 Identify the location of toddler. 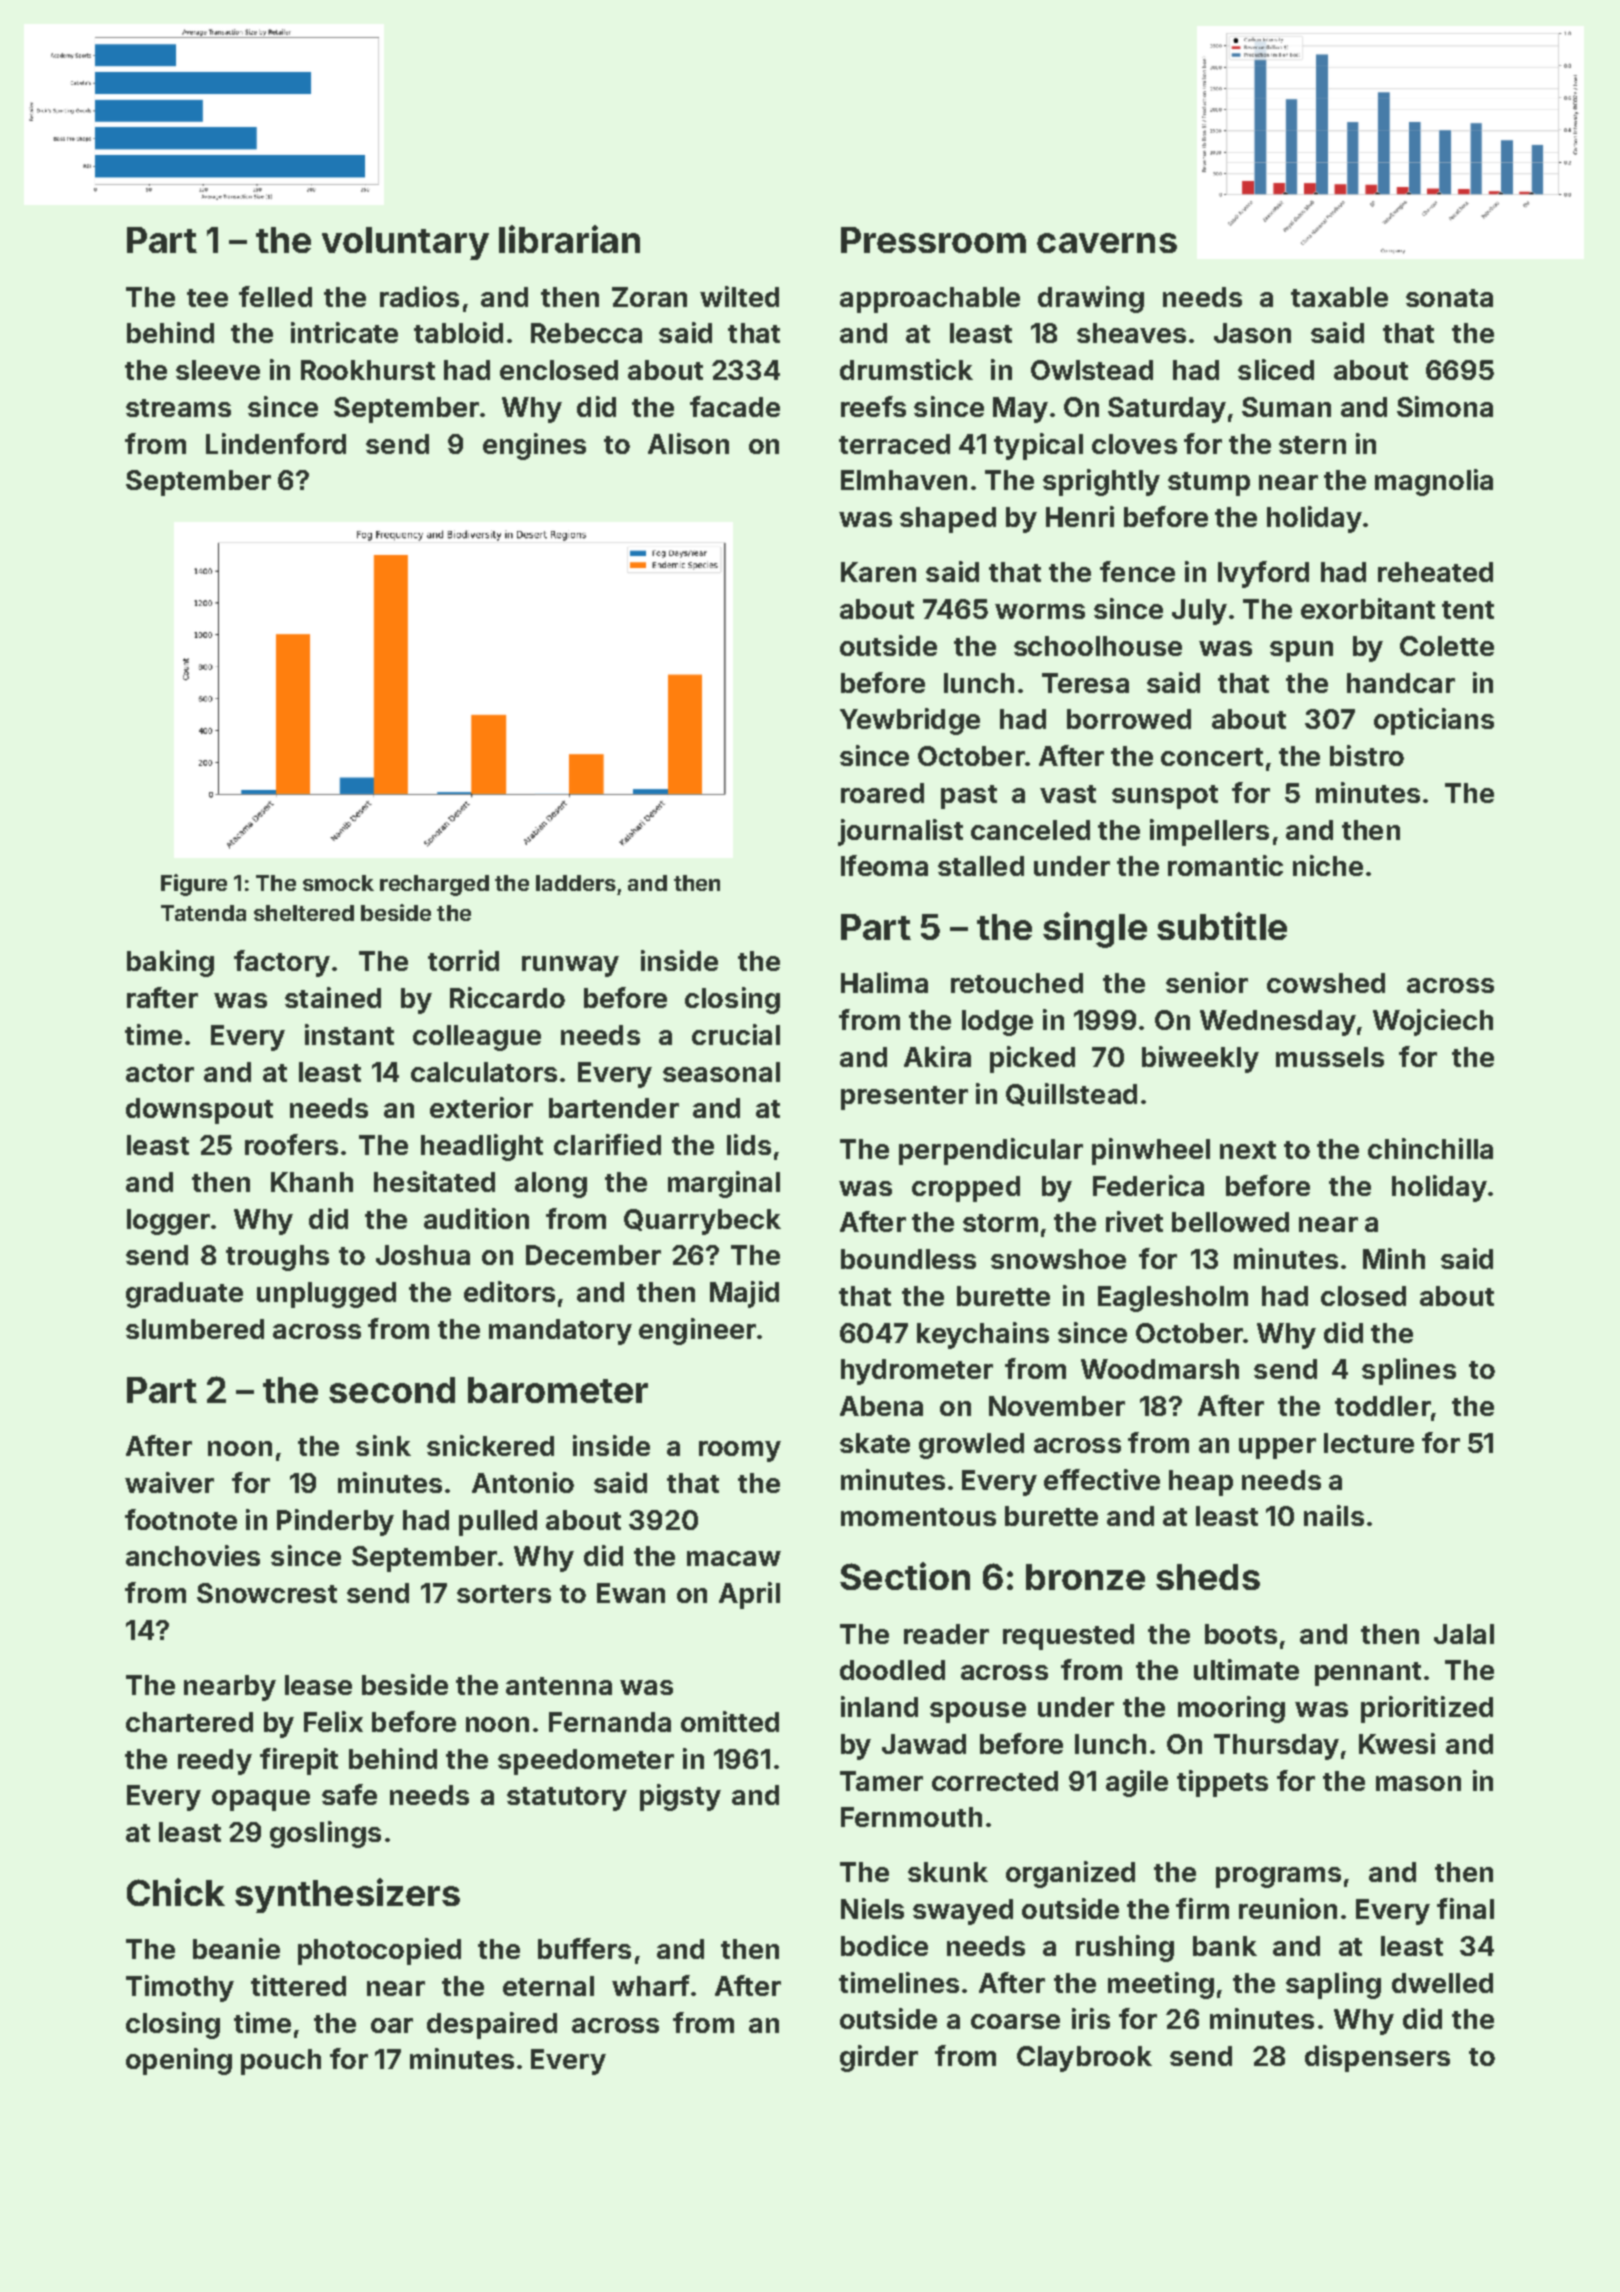
(1382, 1406).
